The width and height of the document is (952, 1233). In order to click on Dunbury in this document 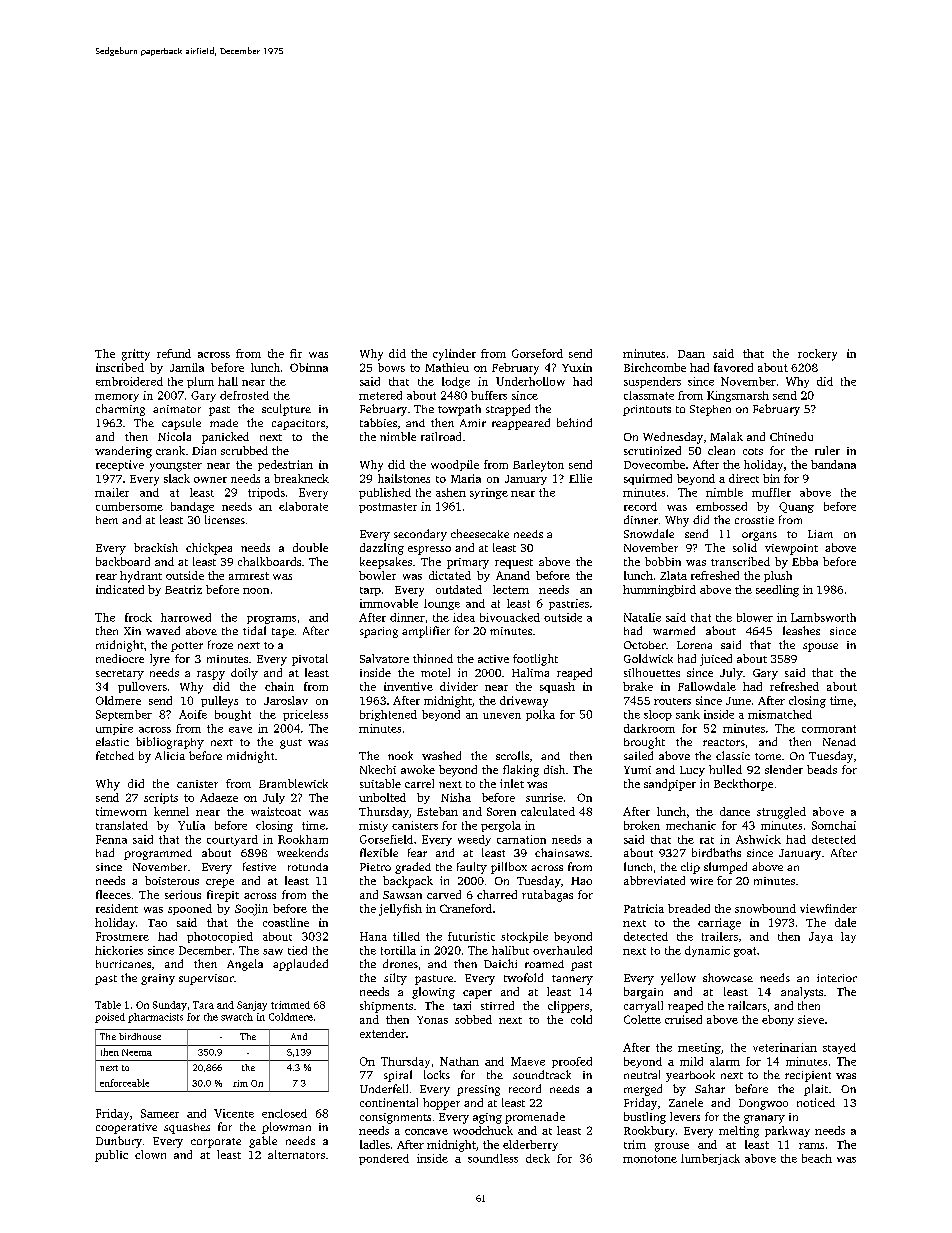, I will do `click(119, 1142)`.
